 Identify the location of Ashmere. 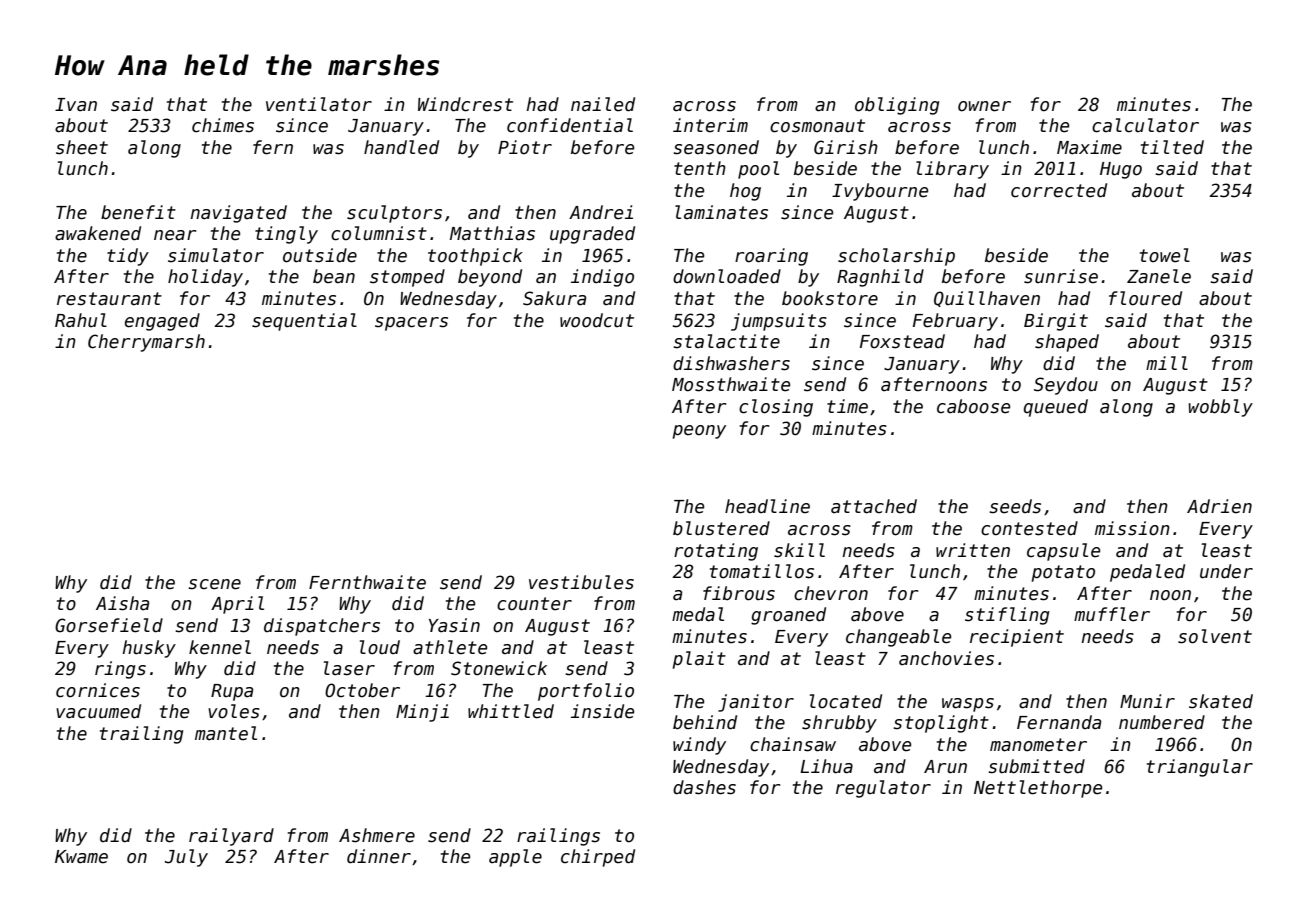
(377, 835).
